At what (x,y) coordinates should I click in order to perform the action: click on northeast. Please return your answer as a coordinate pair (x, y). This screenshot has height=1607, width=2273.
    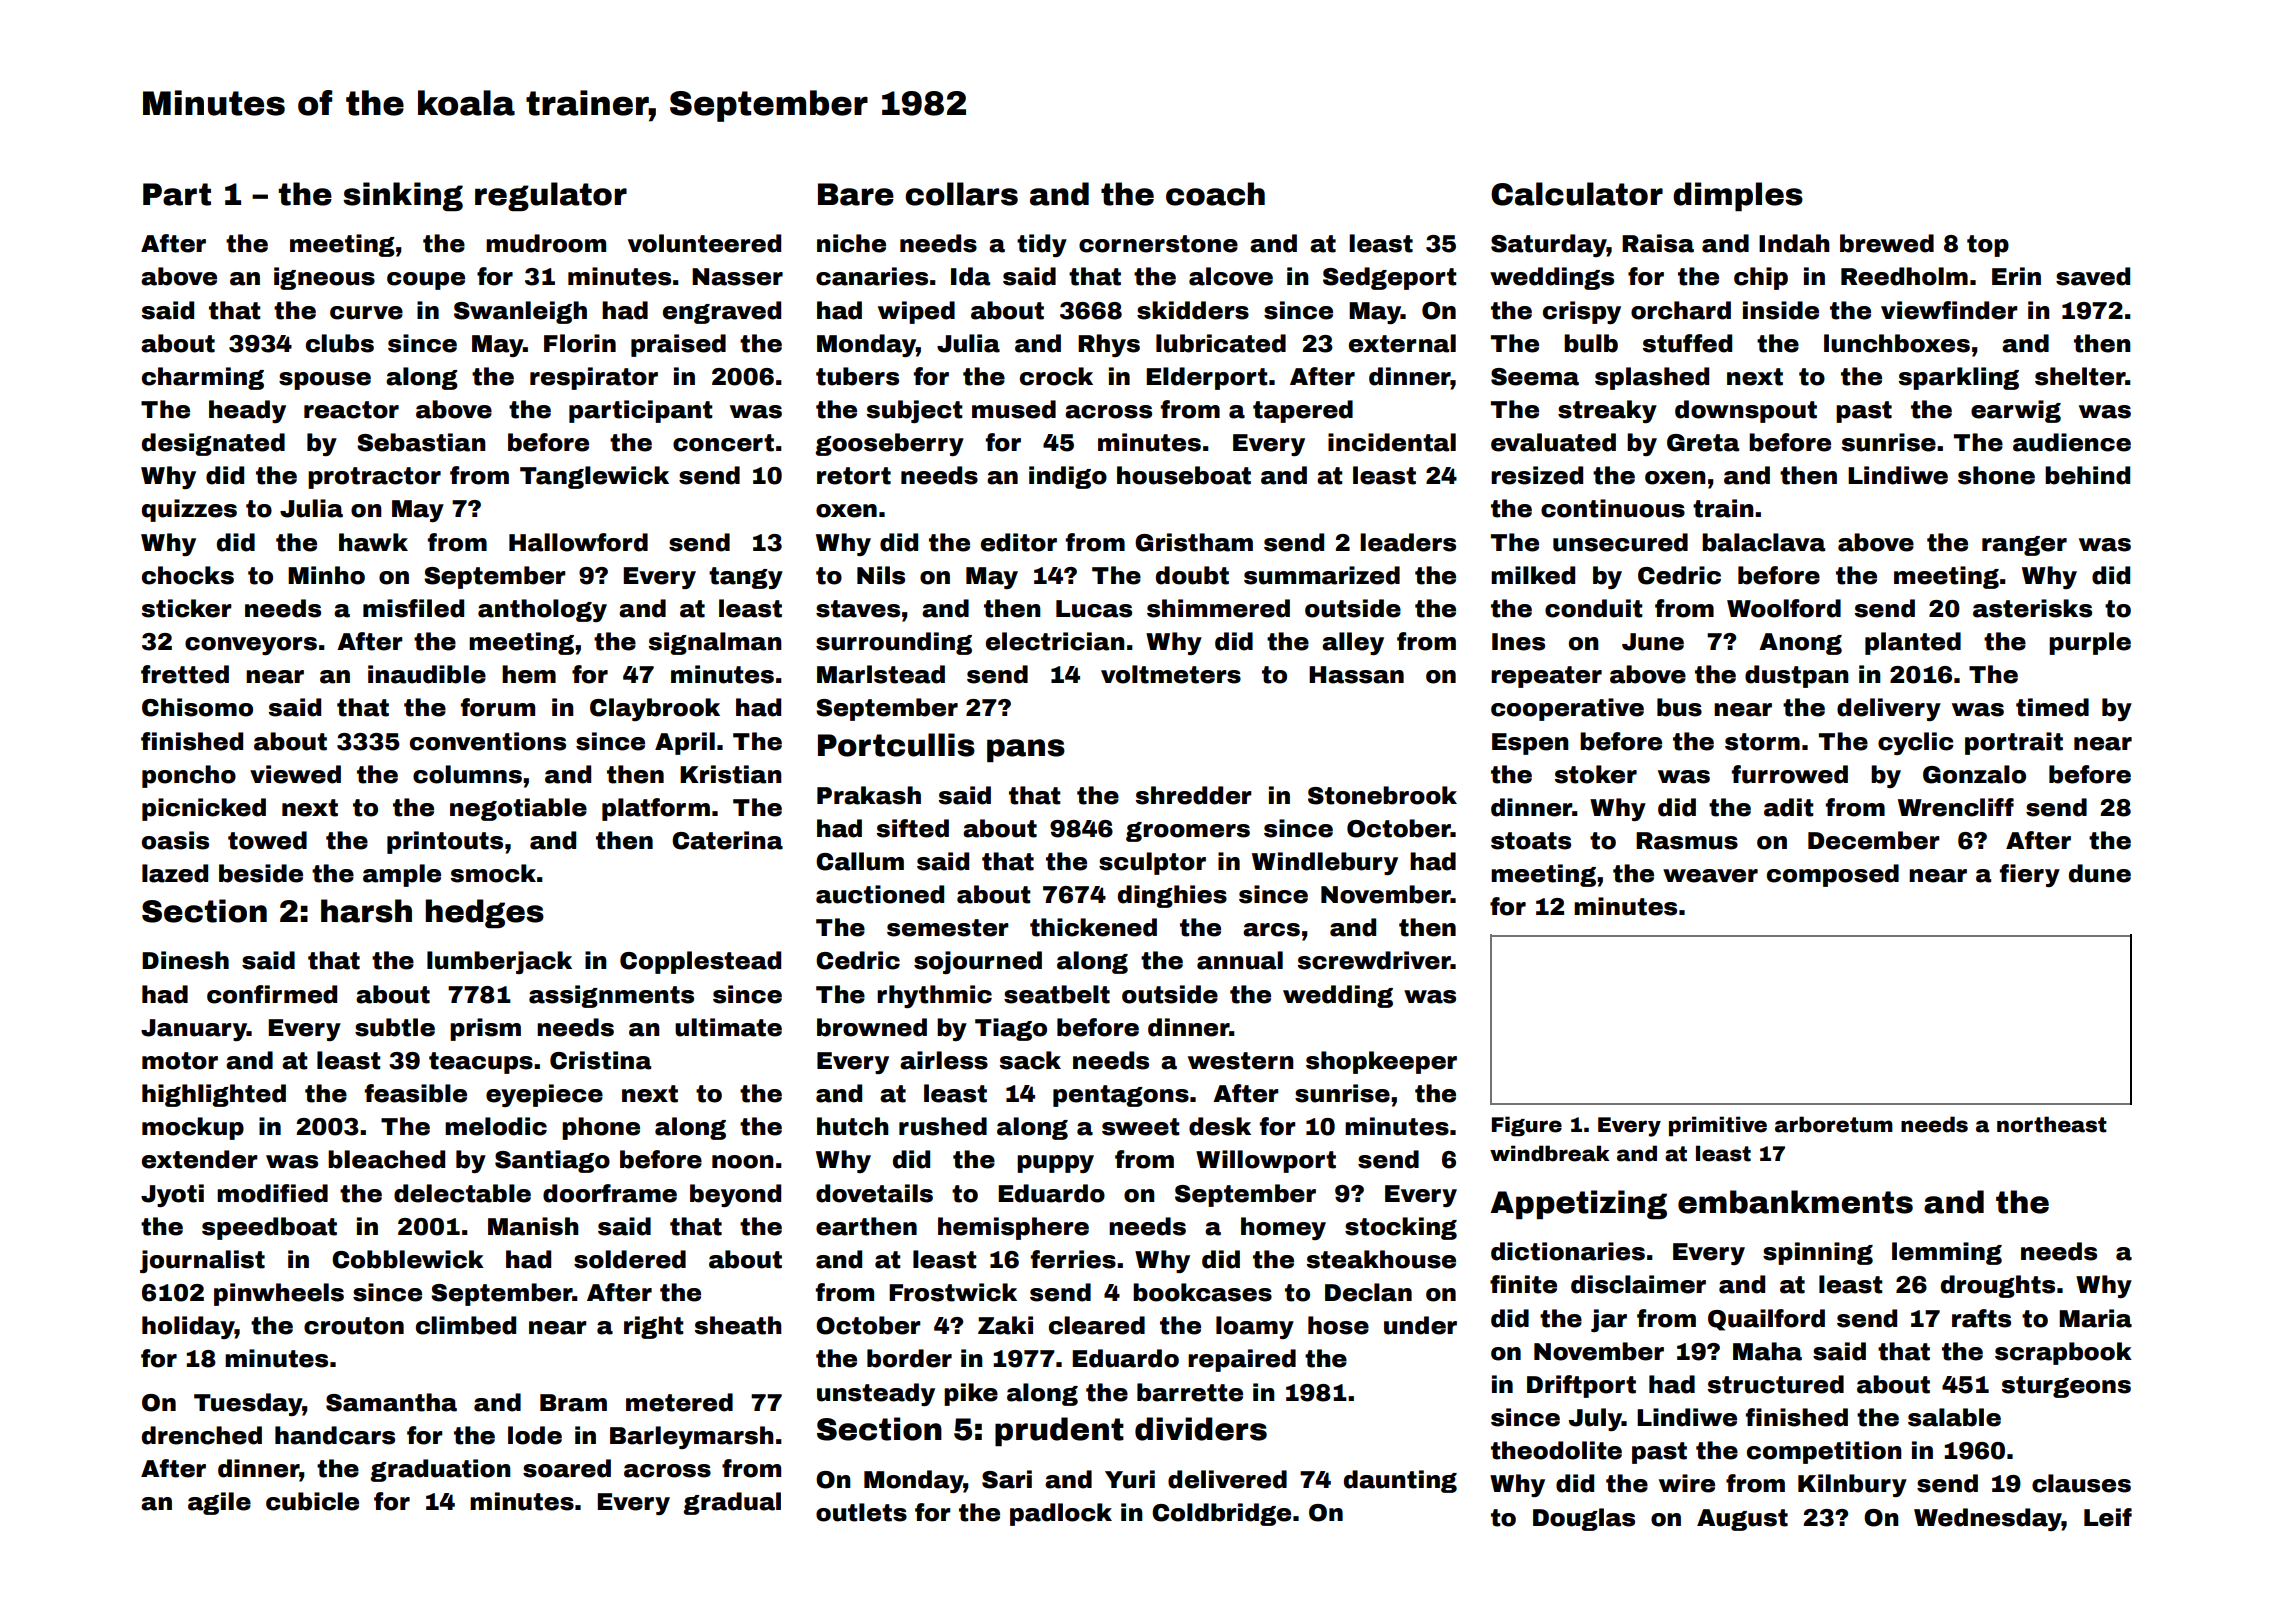
    Looking at the image, I should click on (2052, 1124).
